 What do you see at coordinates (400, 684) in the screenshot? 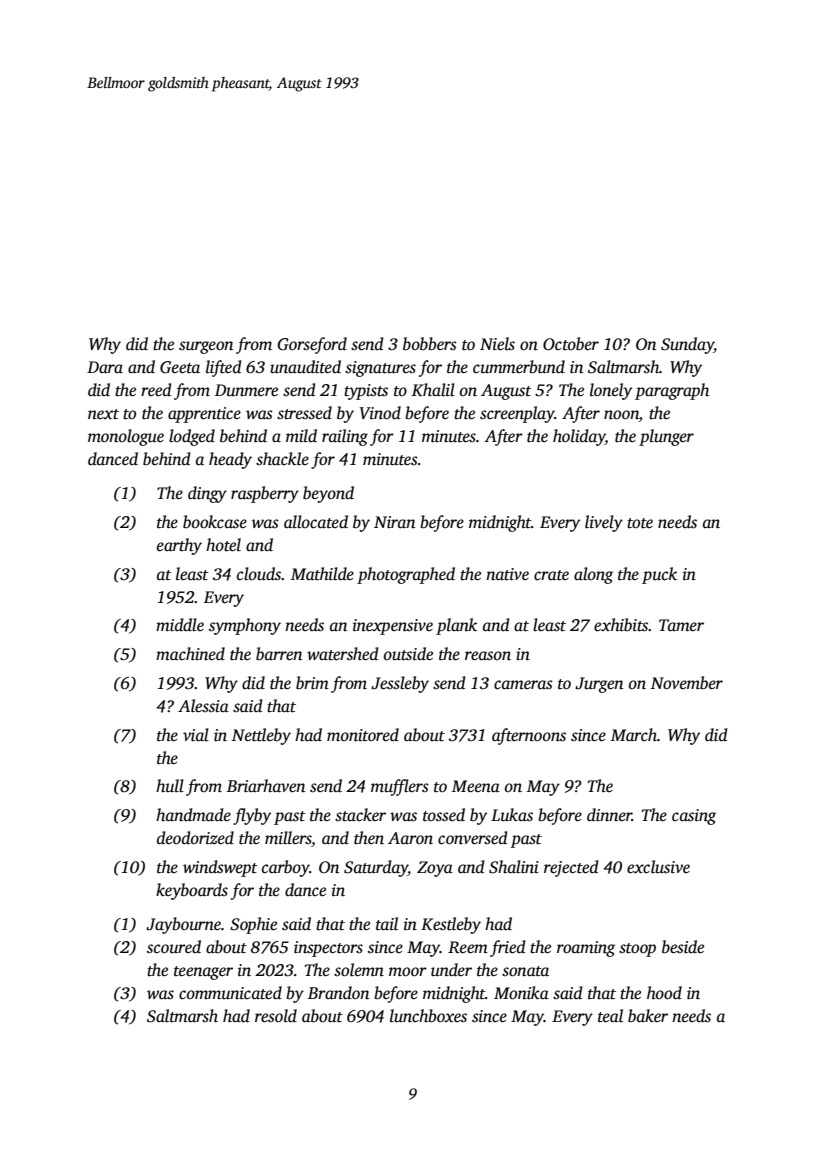
I see `Jessleby` at bounding box center [400, 684].
